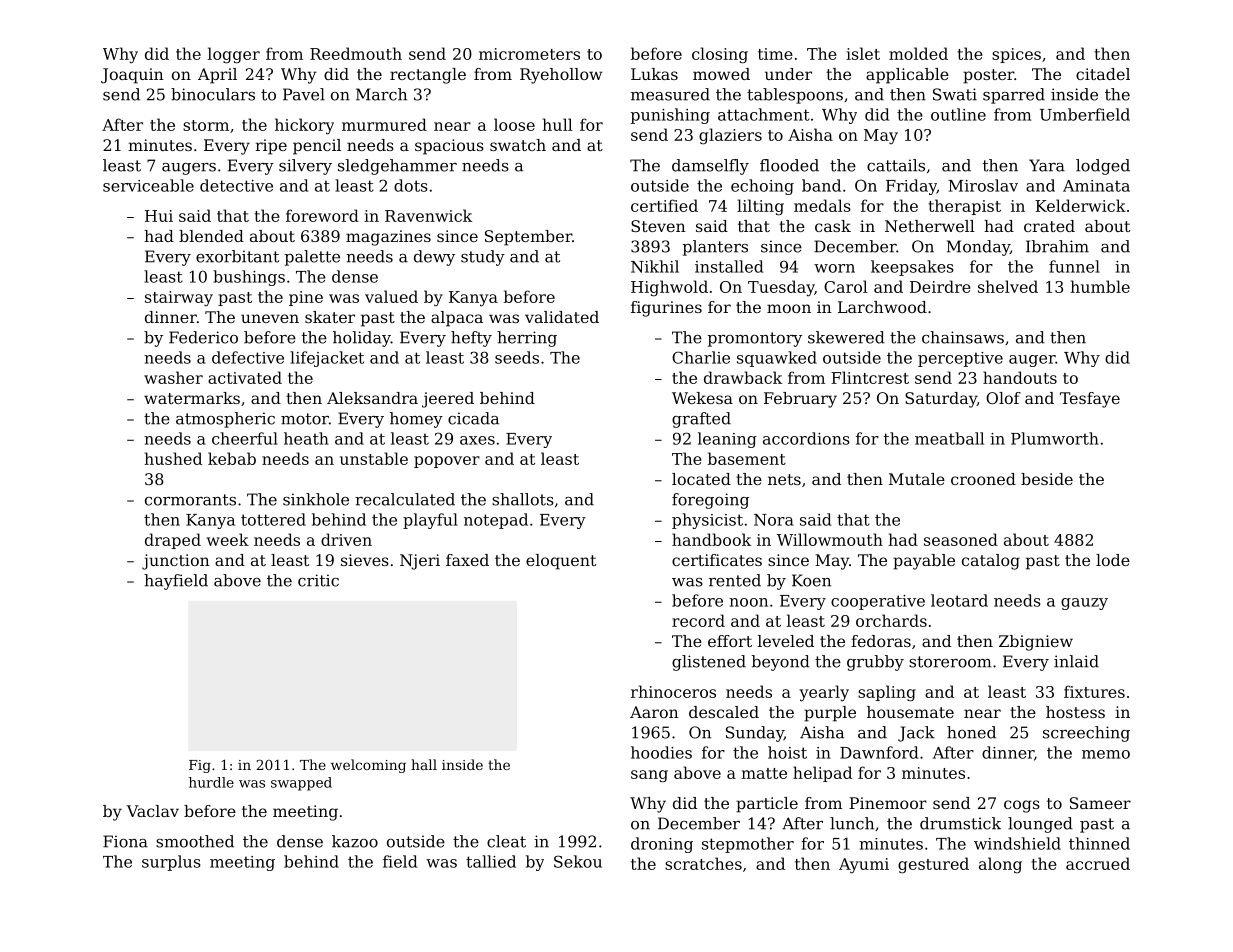  Describe the element at coordinates (917, 479) in the document. I see `Mutale` at that location.
